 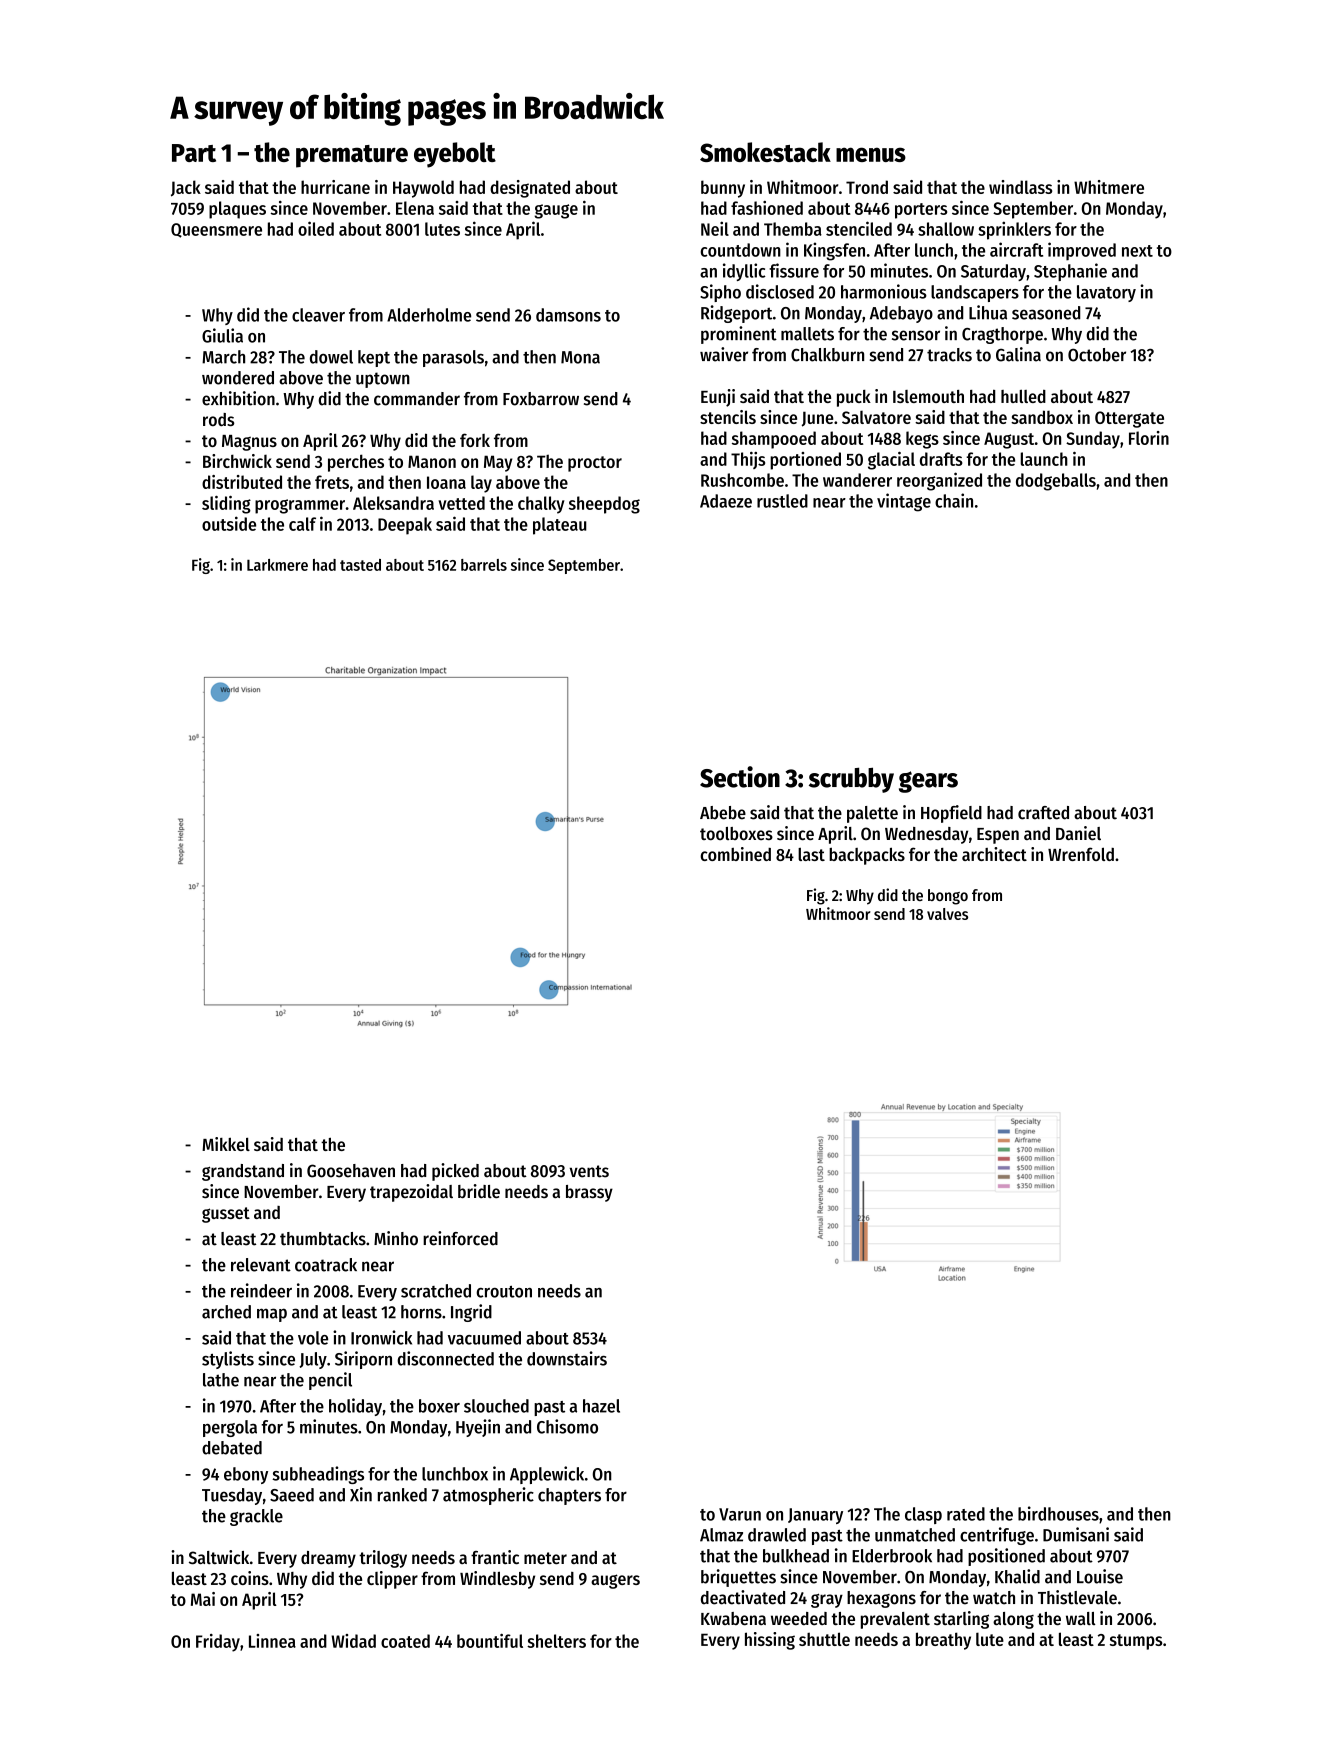 I want to click on combined, so click(x=735, y=854).
